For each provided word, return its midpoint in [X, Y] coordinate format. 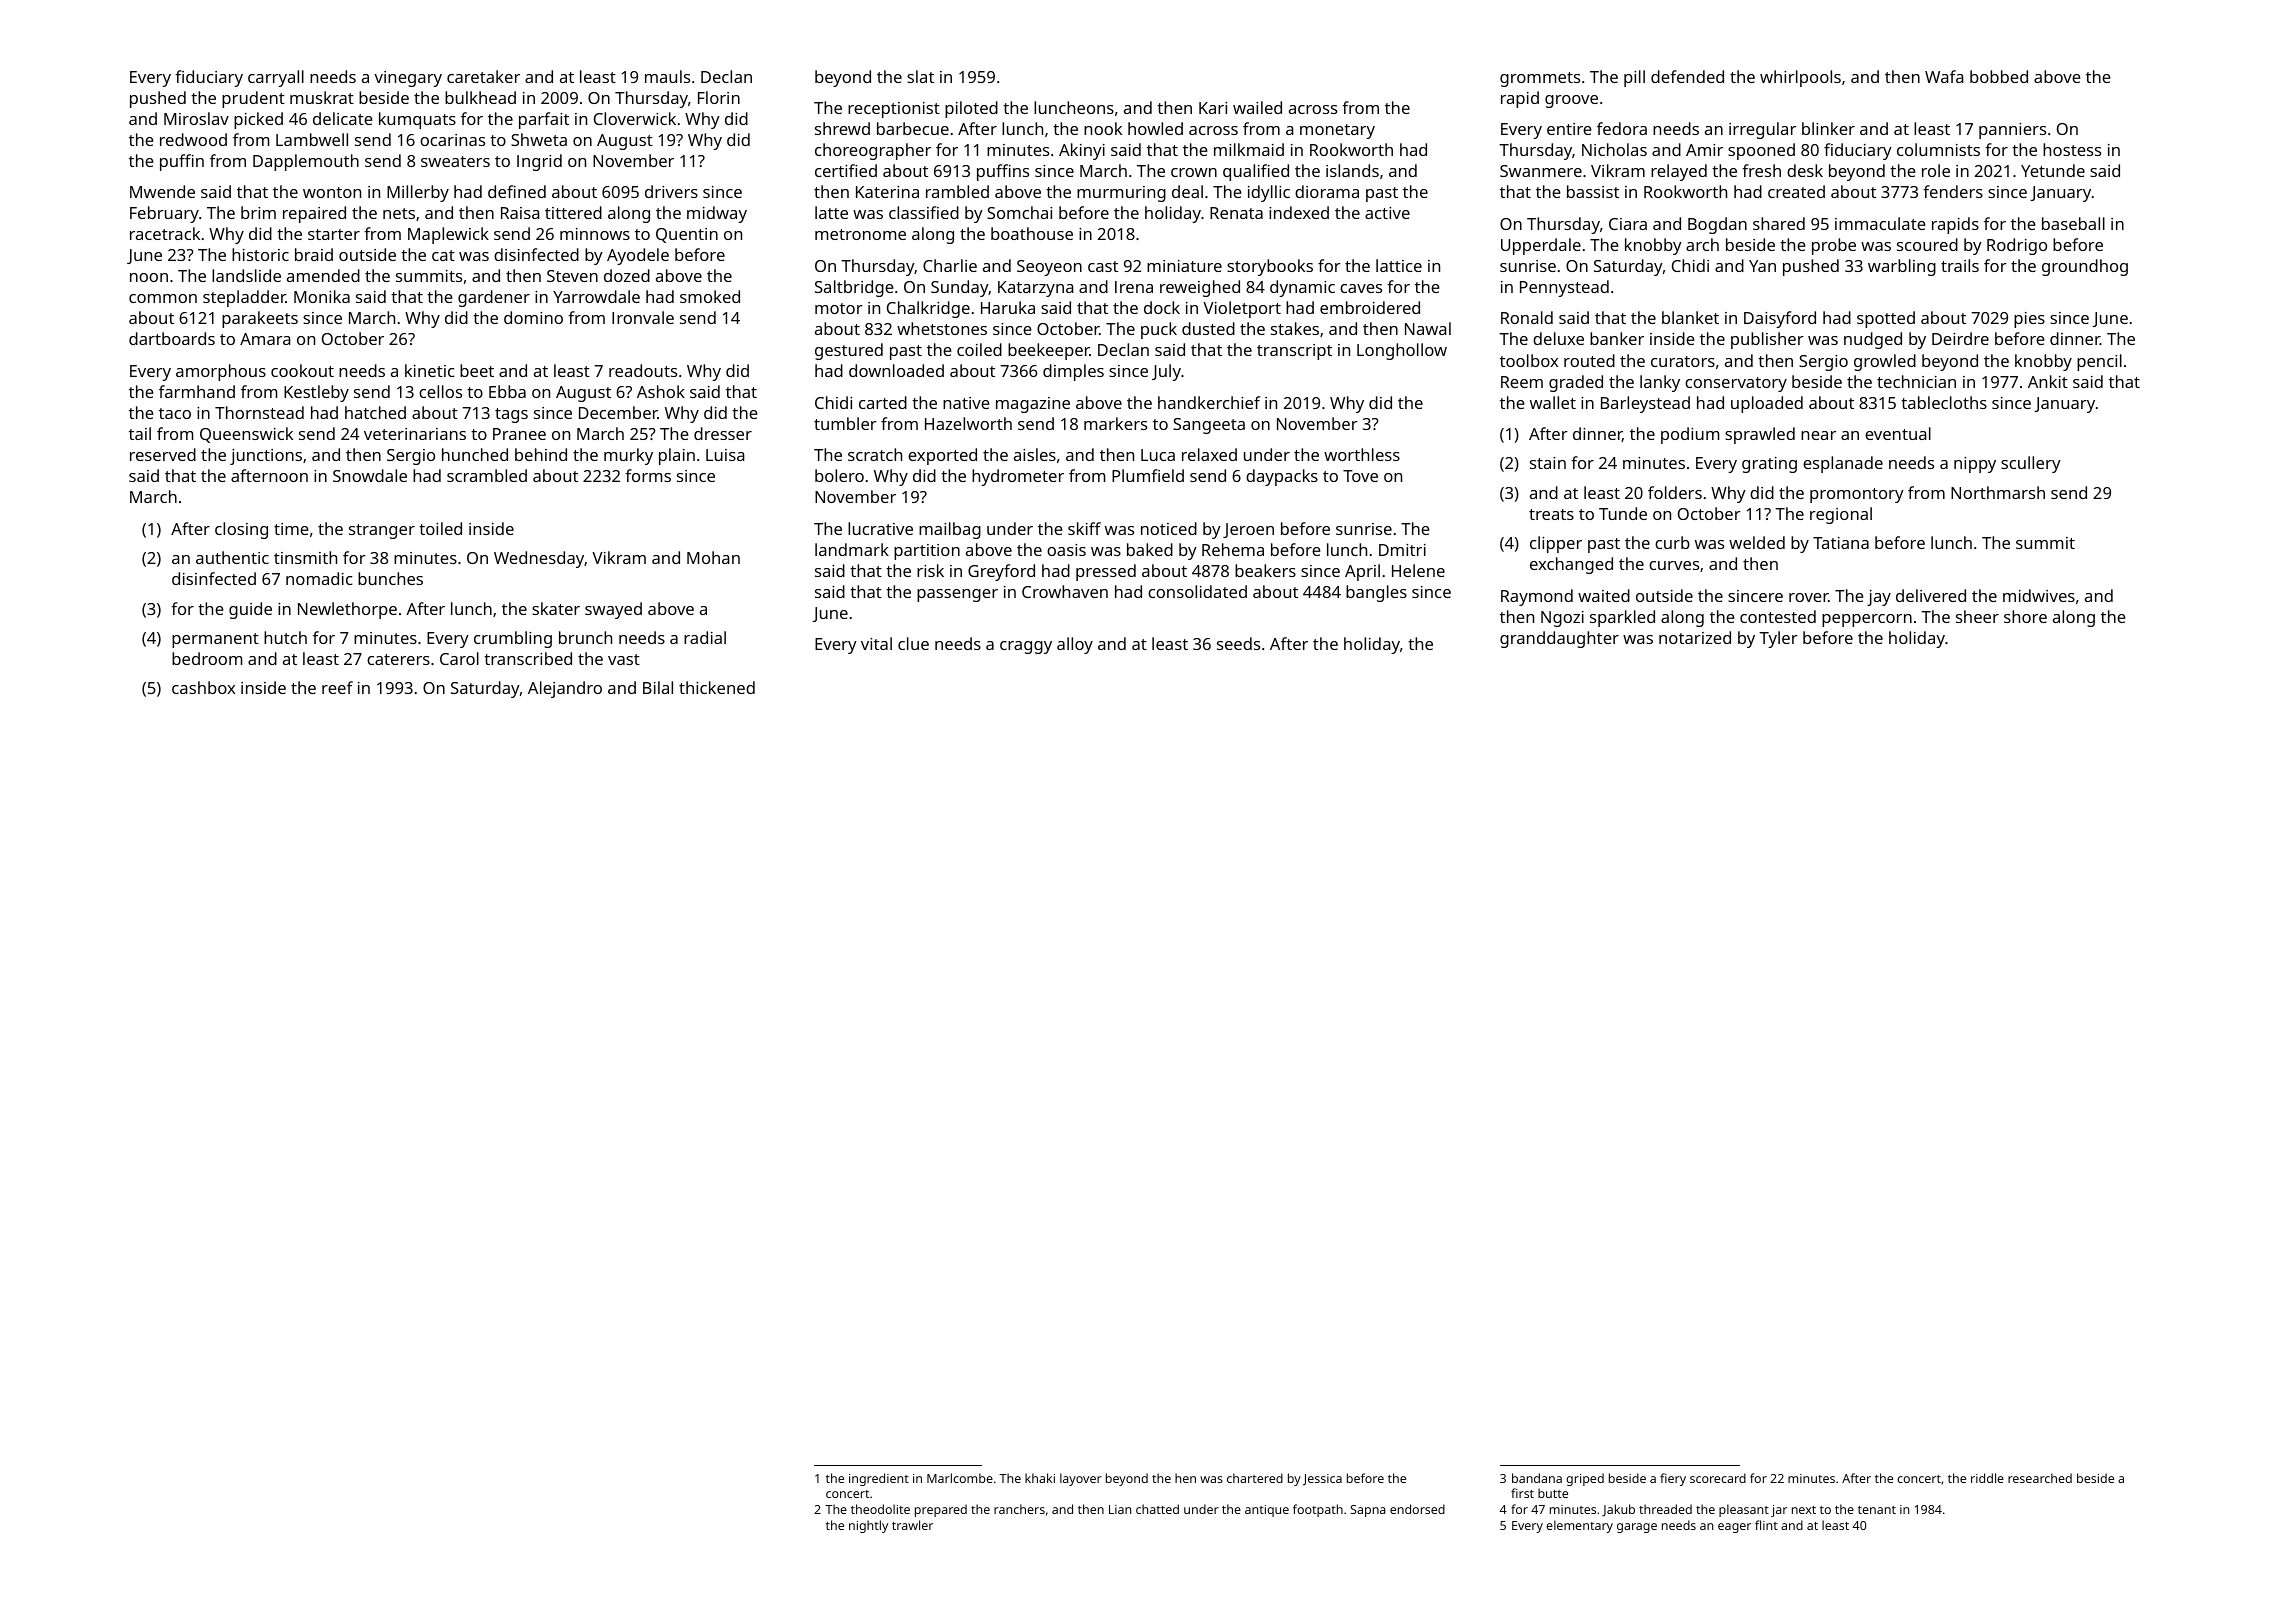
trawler [912, 1525]
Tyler [1778, 639]
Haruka [1008, 307]
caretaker [483, 76]
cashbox [203, 687]
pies [2029, 320]
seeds [1238, 643]
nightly [868, 1526]
